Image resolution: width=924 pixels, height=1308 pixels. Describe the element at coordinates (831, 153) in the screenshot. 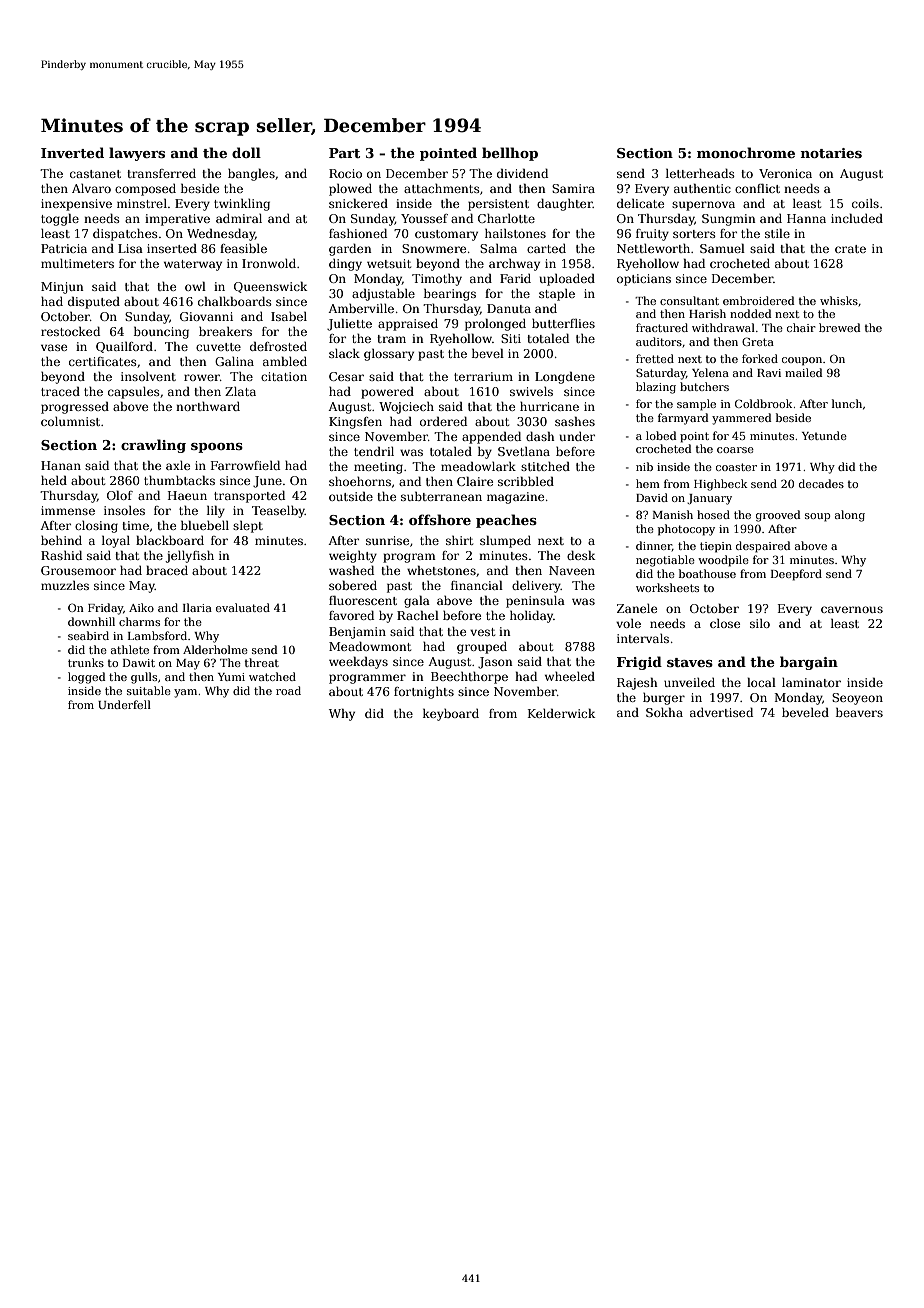

I see `notaries` at that location.
